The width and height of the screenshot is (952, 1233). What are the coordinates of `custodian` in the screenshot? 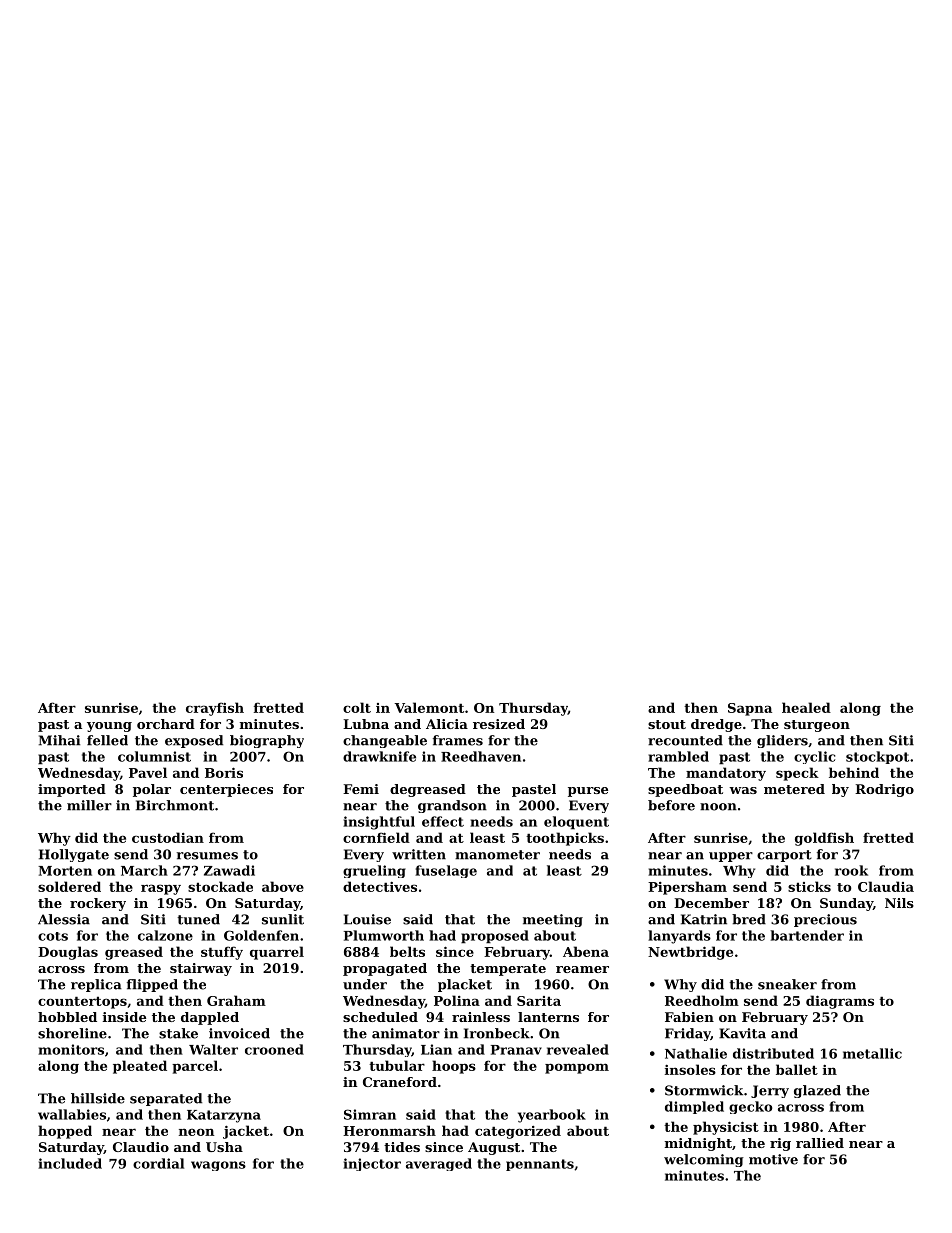 It's located at (168, 837).
